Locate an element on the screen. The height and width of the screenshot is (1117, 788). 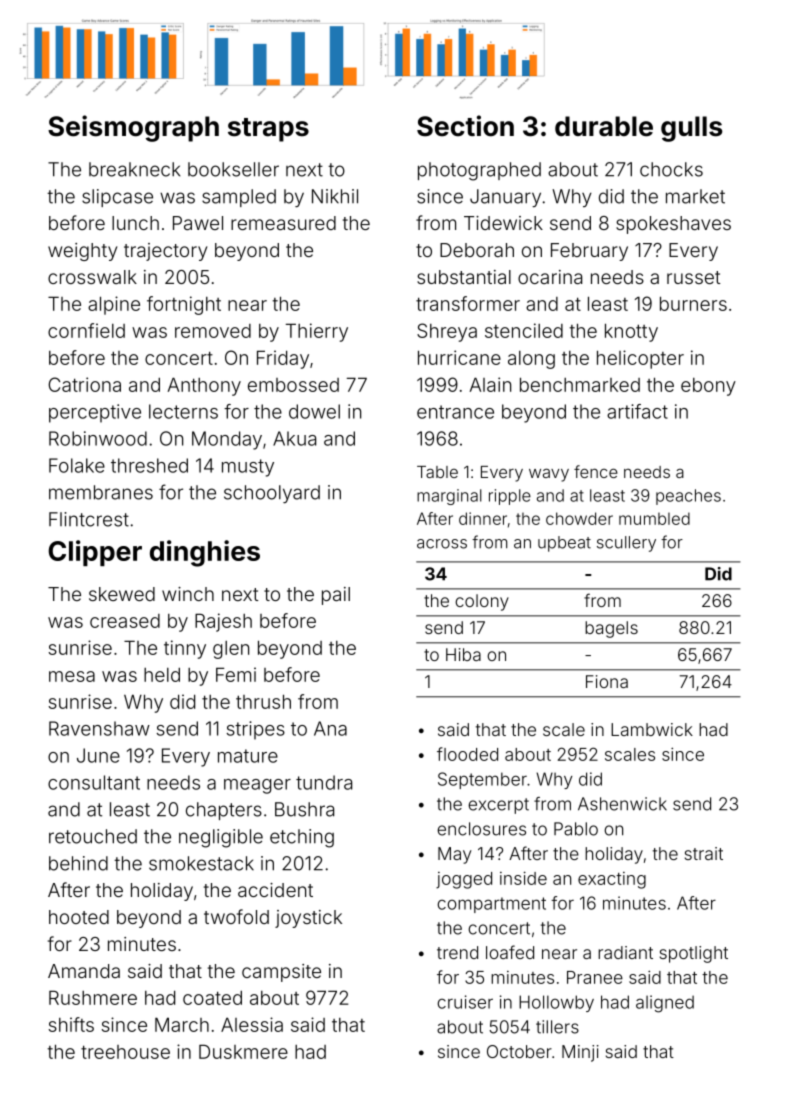
Seismograph is located at coordinates (133, 128).
